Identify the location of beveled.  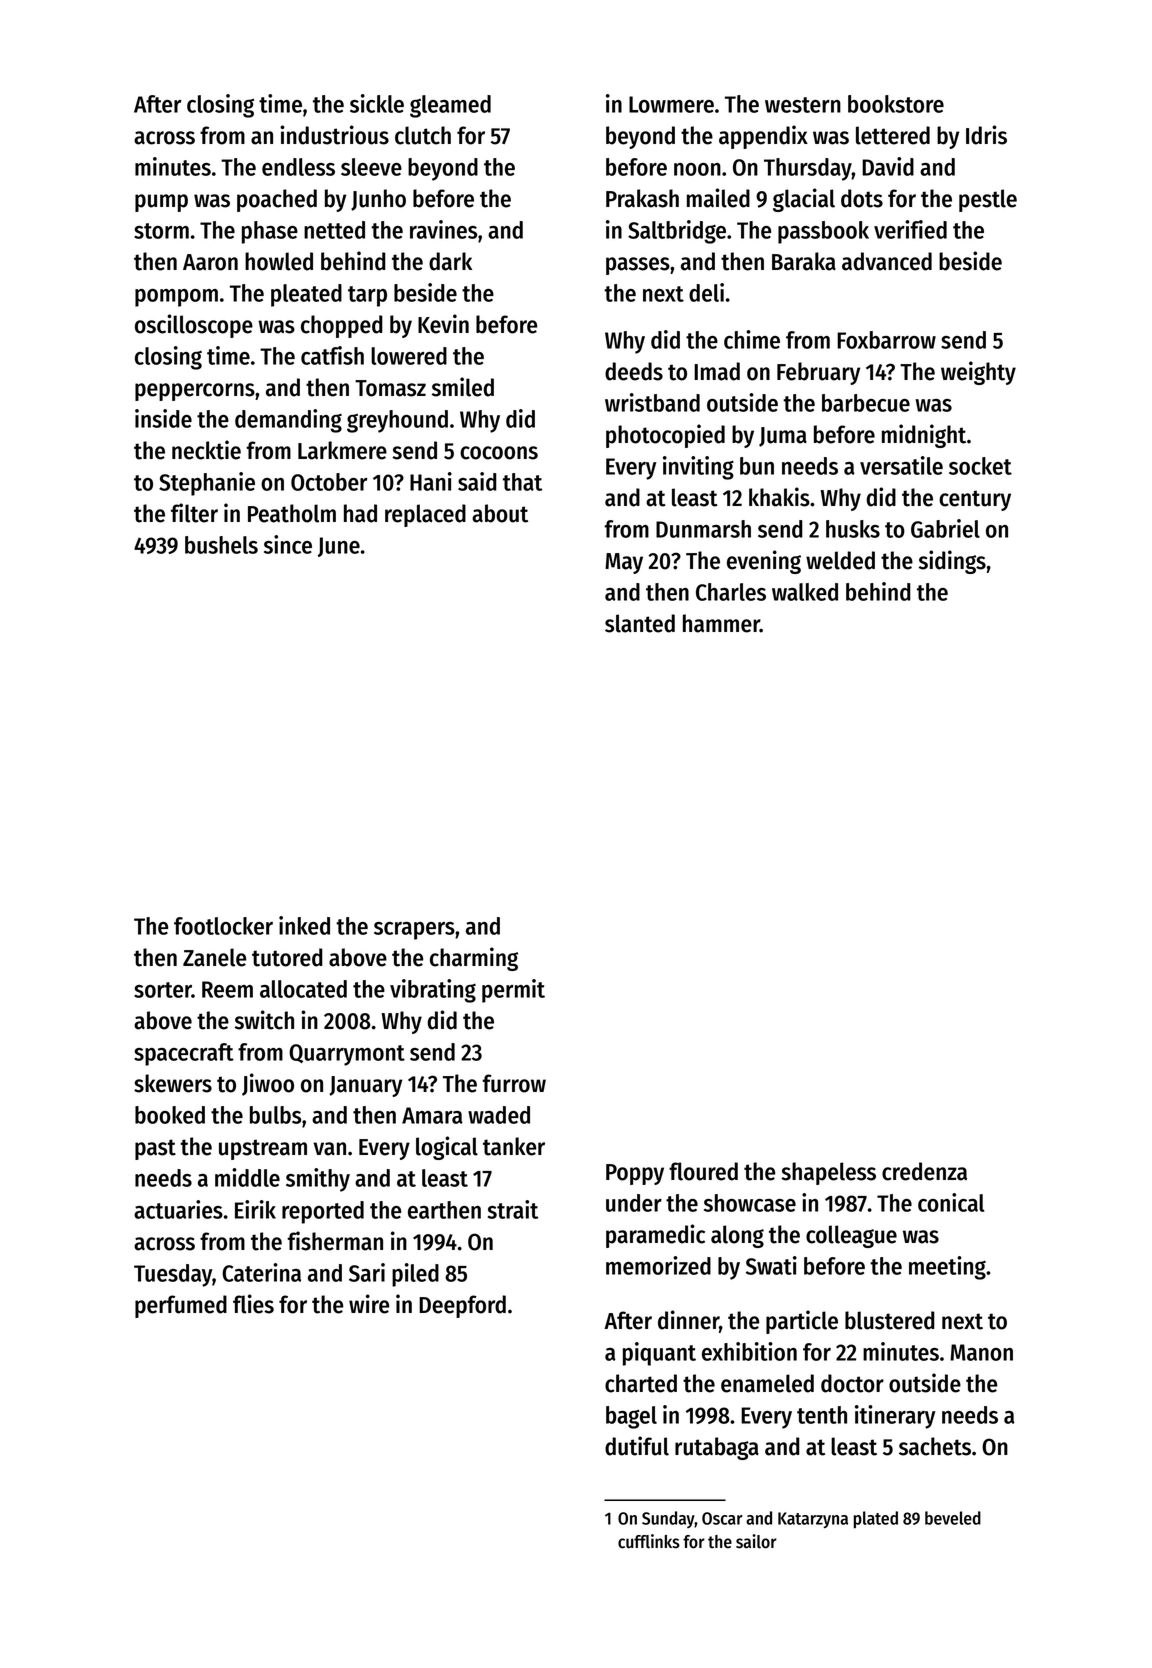
(953, 1518).
